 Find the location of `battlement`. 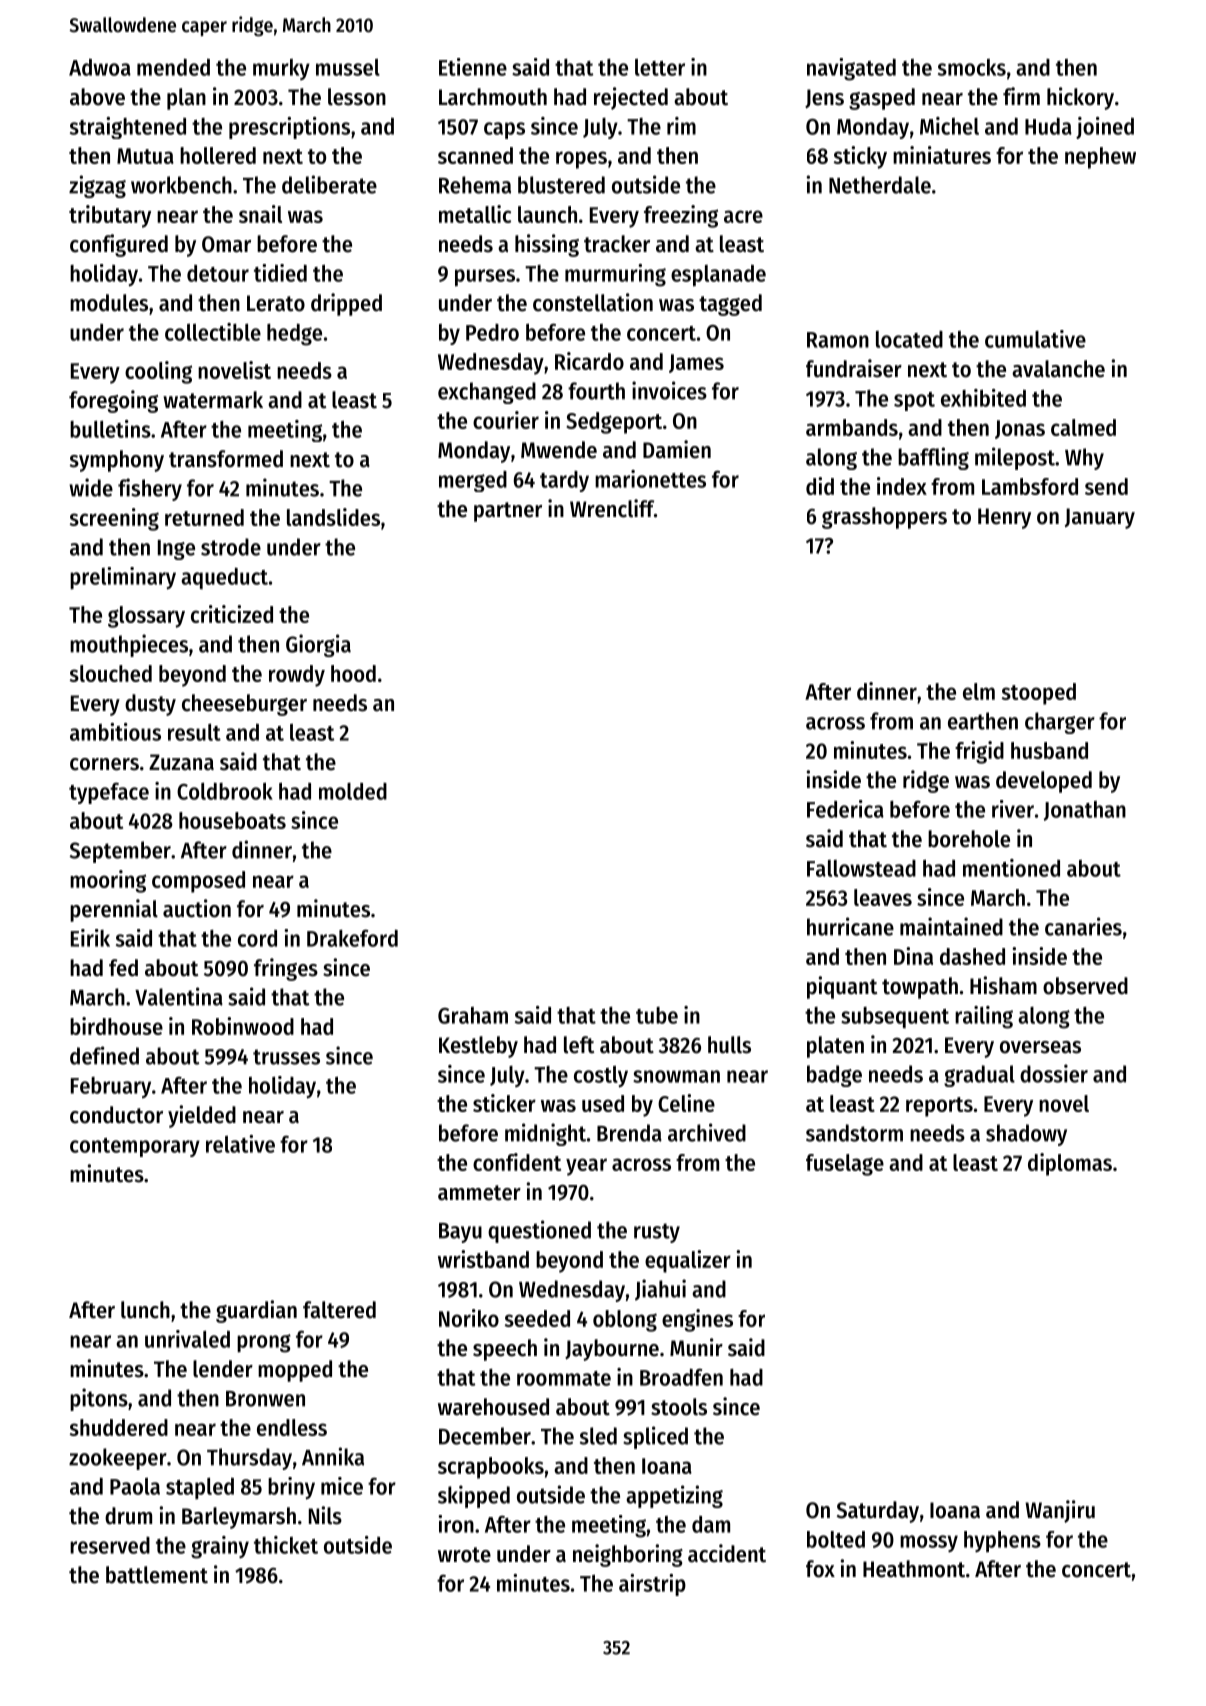

battlement is located at coordinates (157, 1575).
